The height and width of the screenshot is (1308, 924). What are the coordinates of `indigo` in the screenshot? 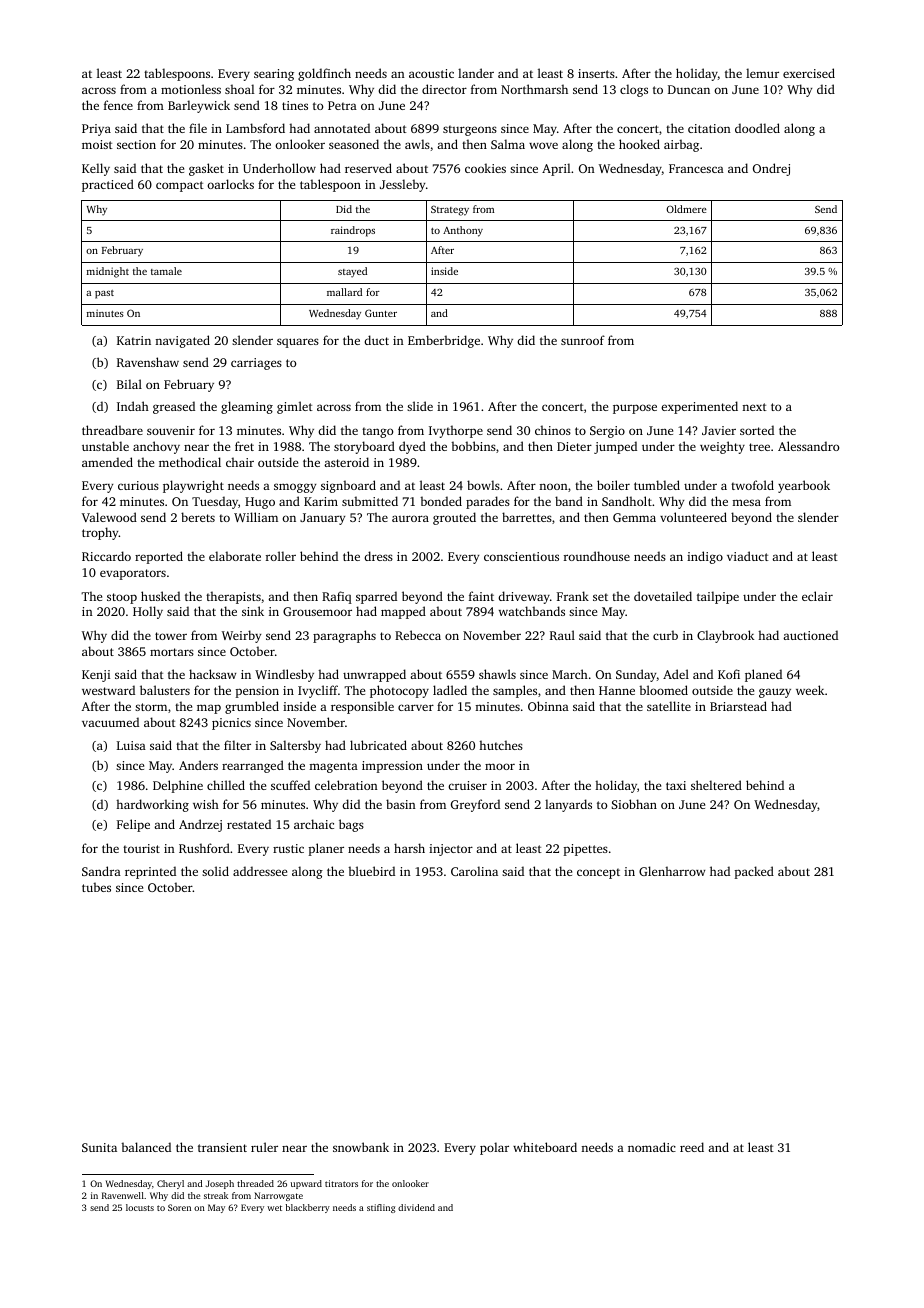 It's located at (705, 557).
